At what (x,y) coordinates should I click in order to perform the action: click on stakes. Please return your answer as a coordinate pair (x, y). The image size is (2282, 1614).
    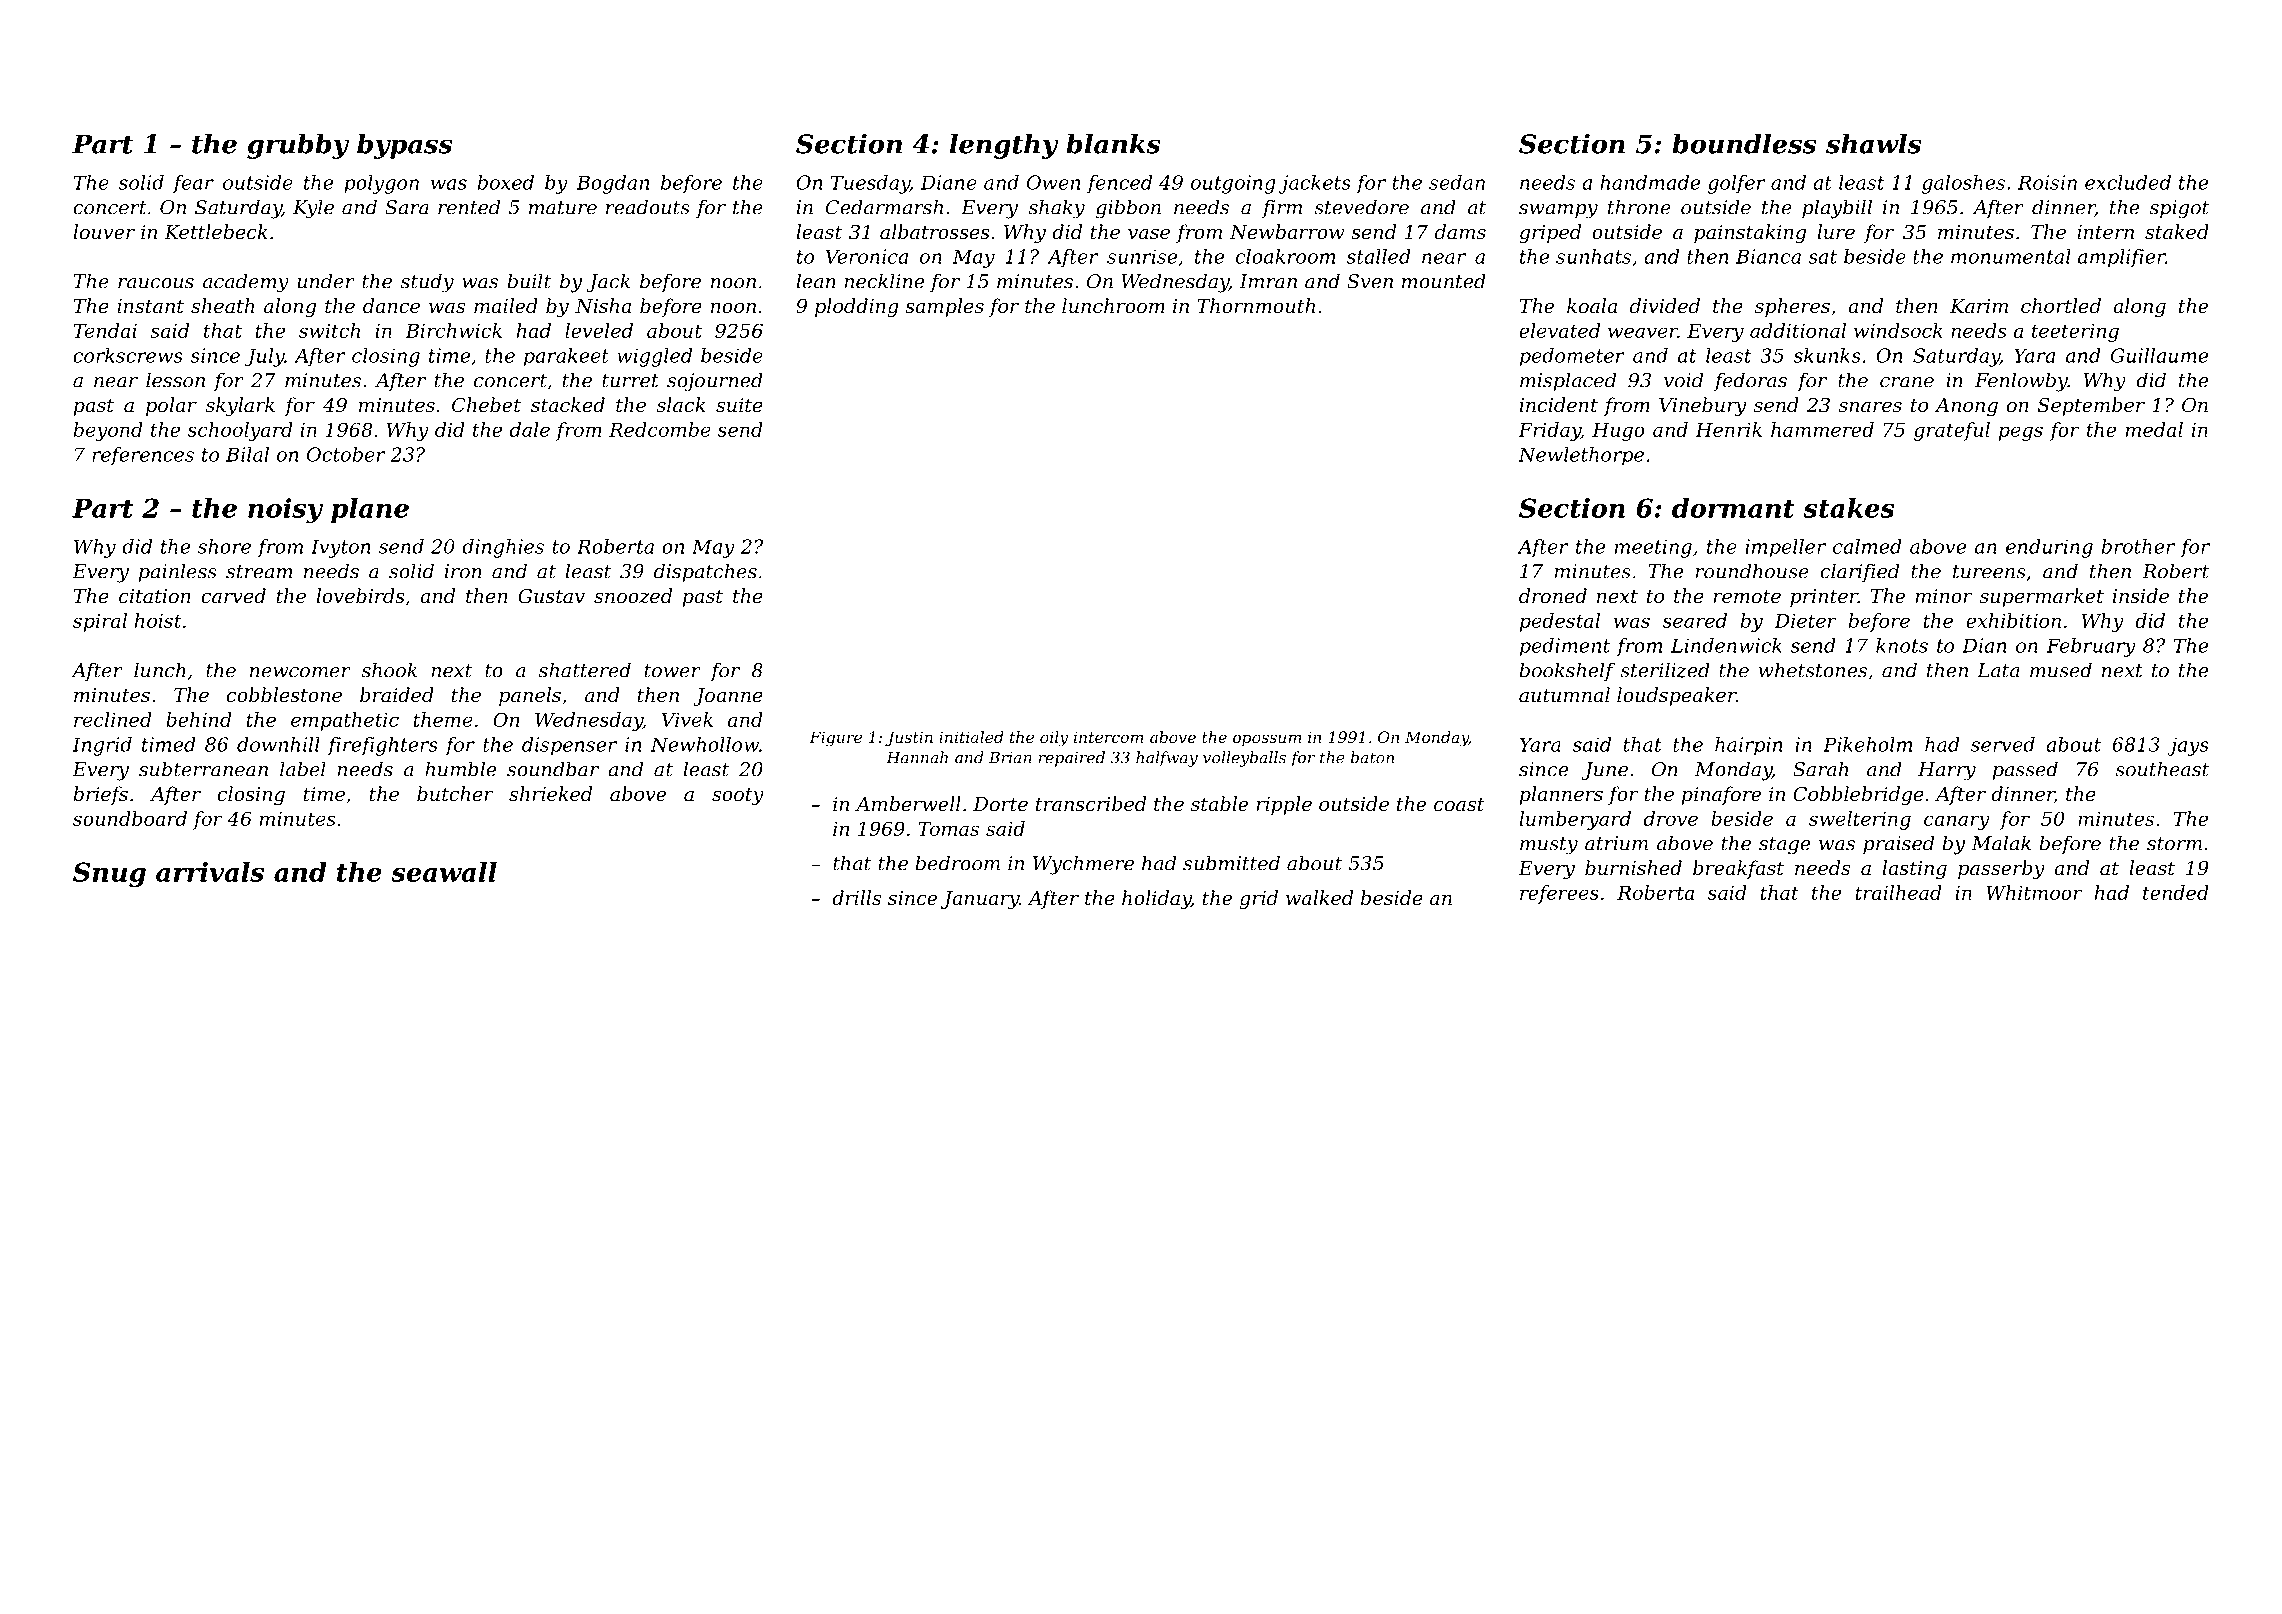
    Looking at the image, I should click on (1849, 508).
